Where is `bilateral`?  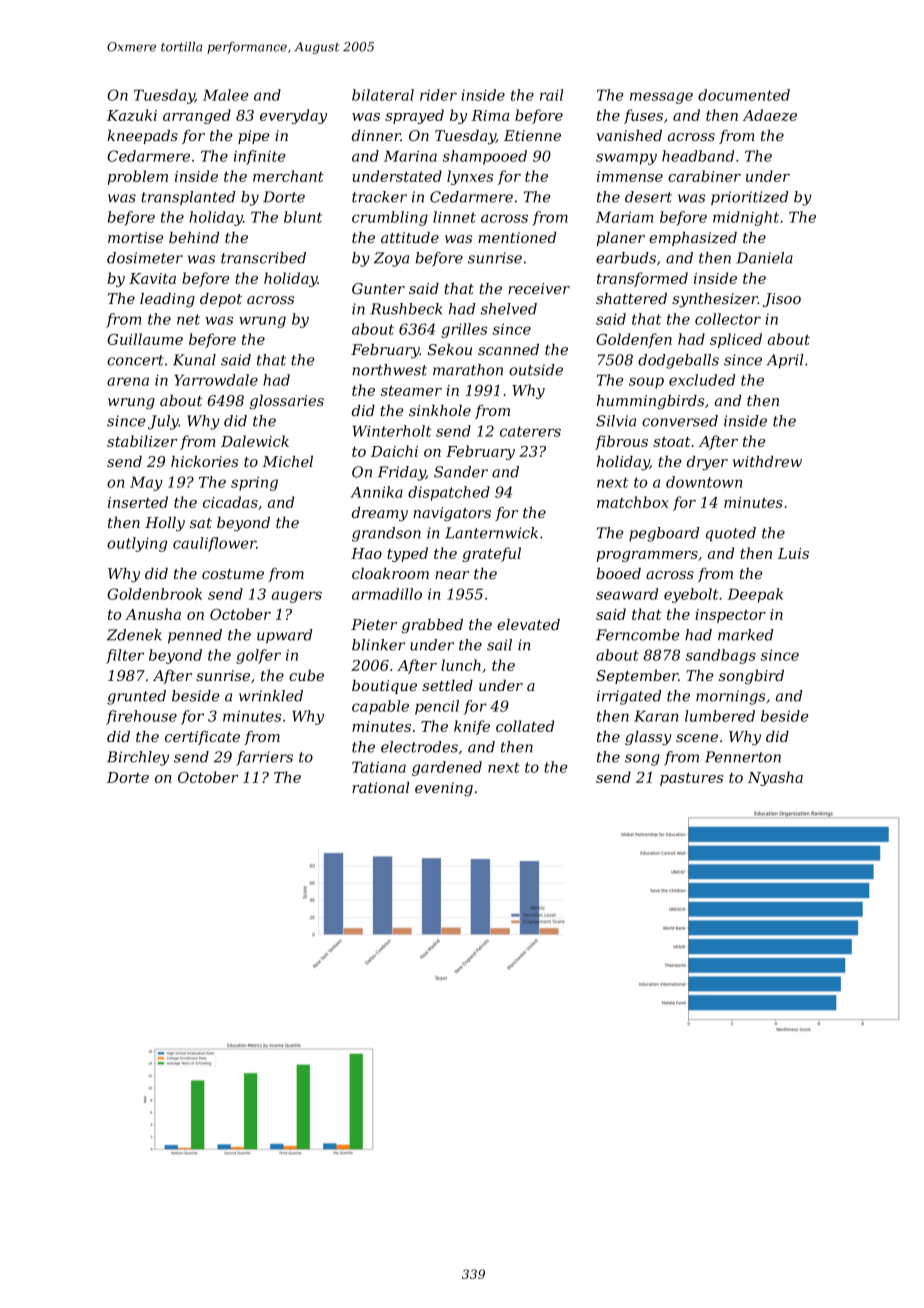
bilateral is located at coordinates (383, 95).
